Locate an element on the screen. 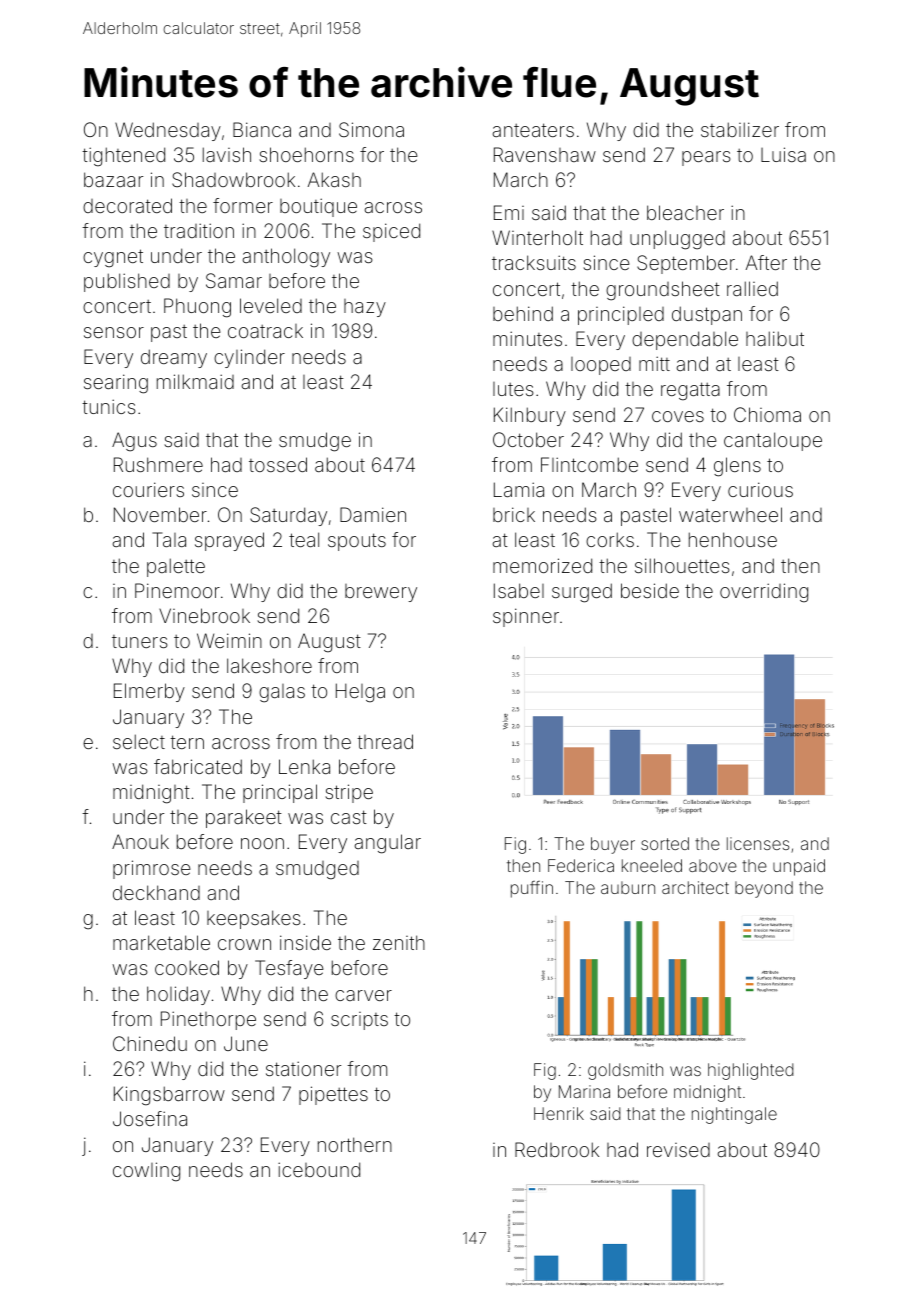  northern is located at coordinates (355, 1144).
